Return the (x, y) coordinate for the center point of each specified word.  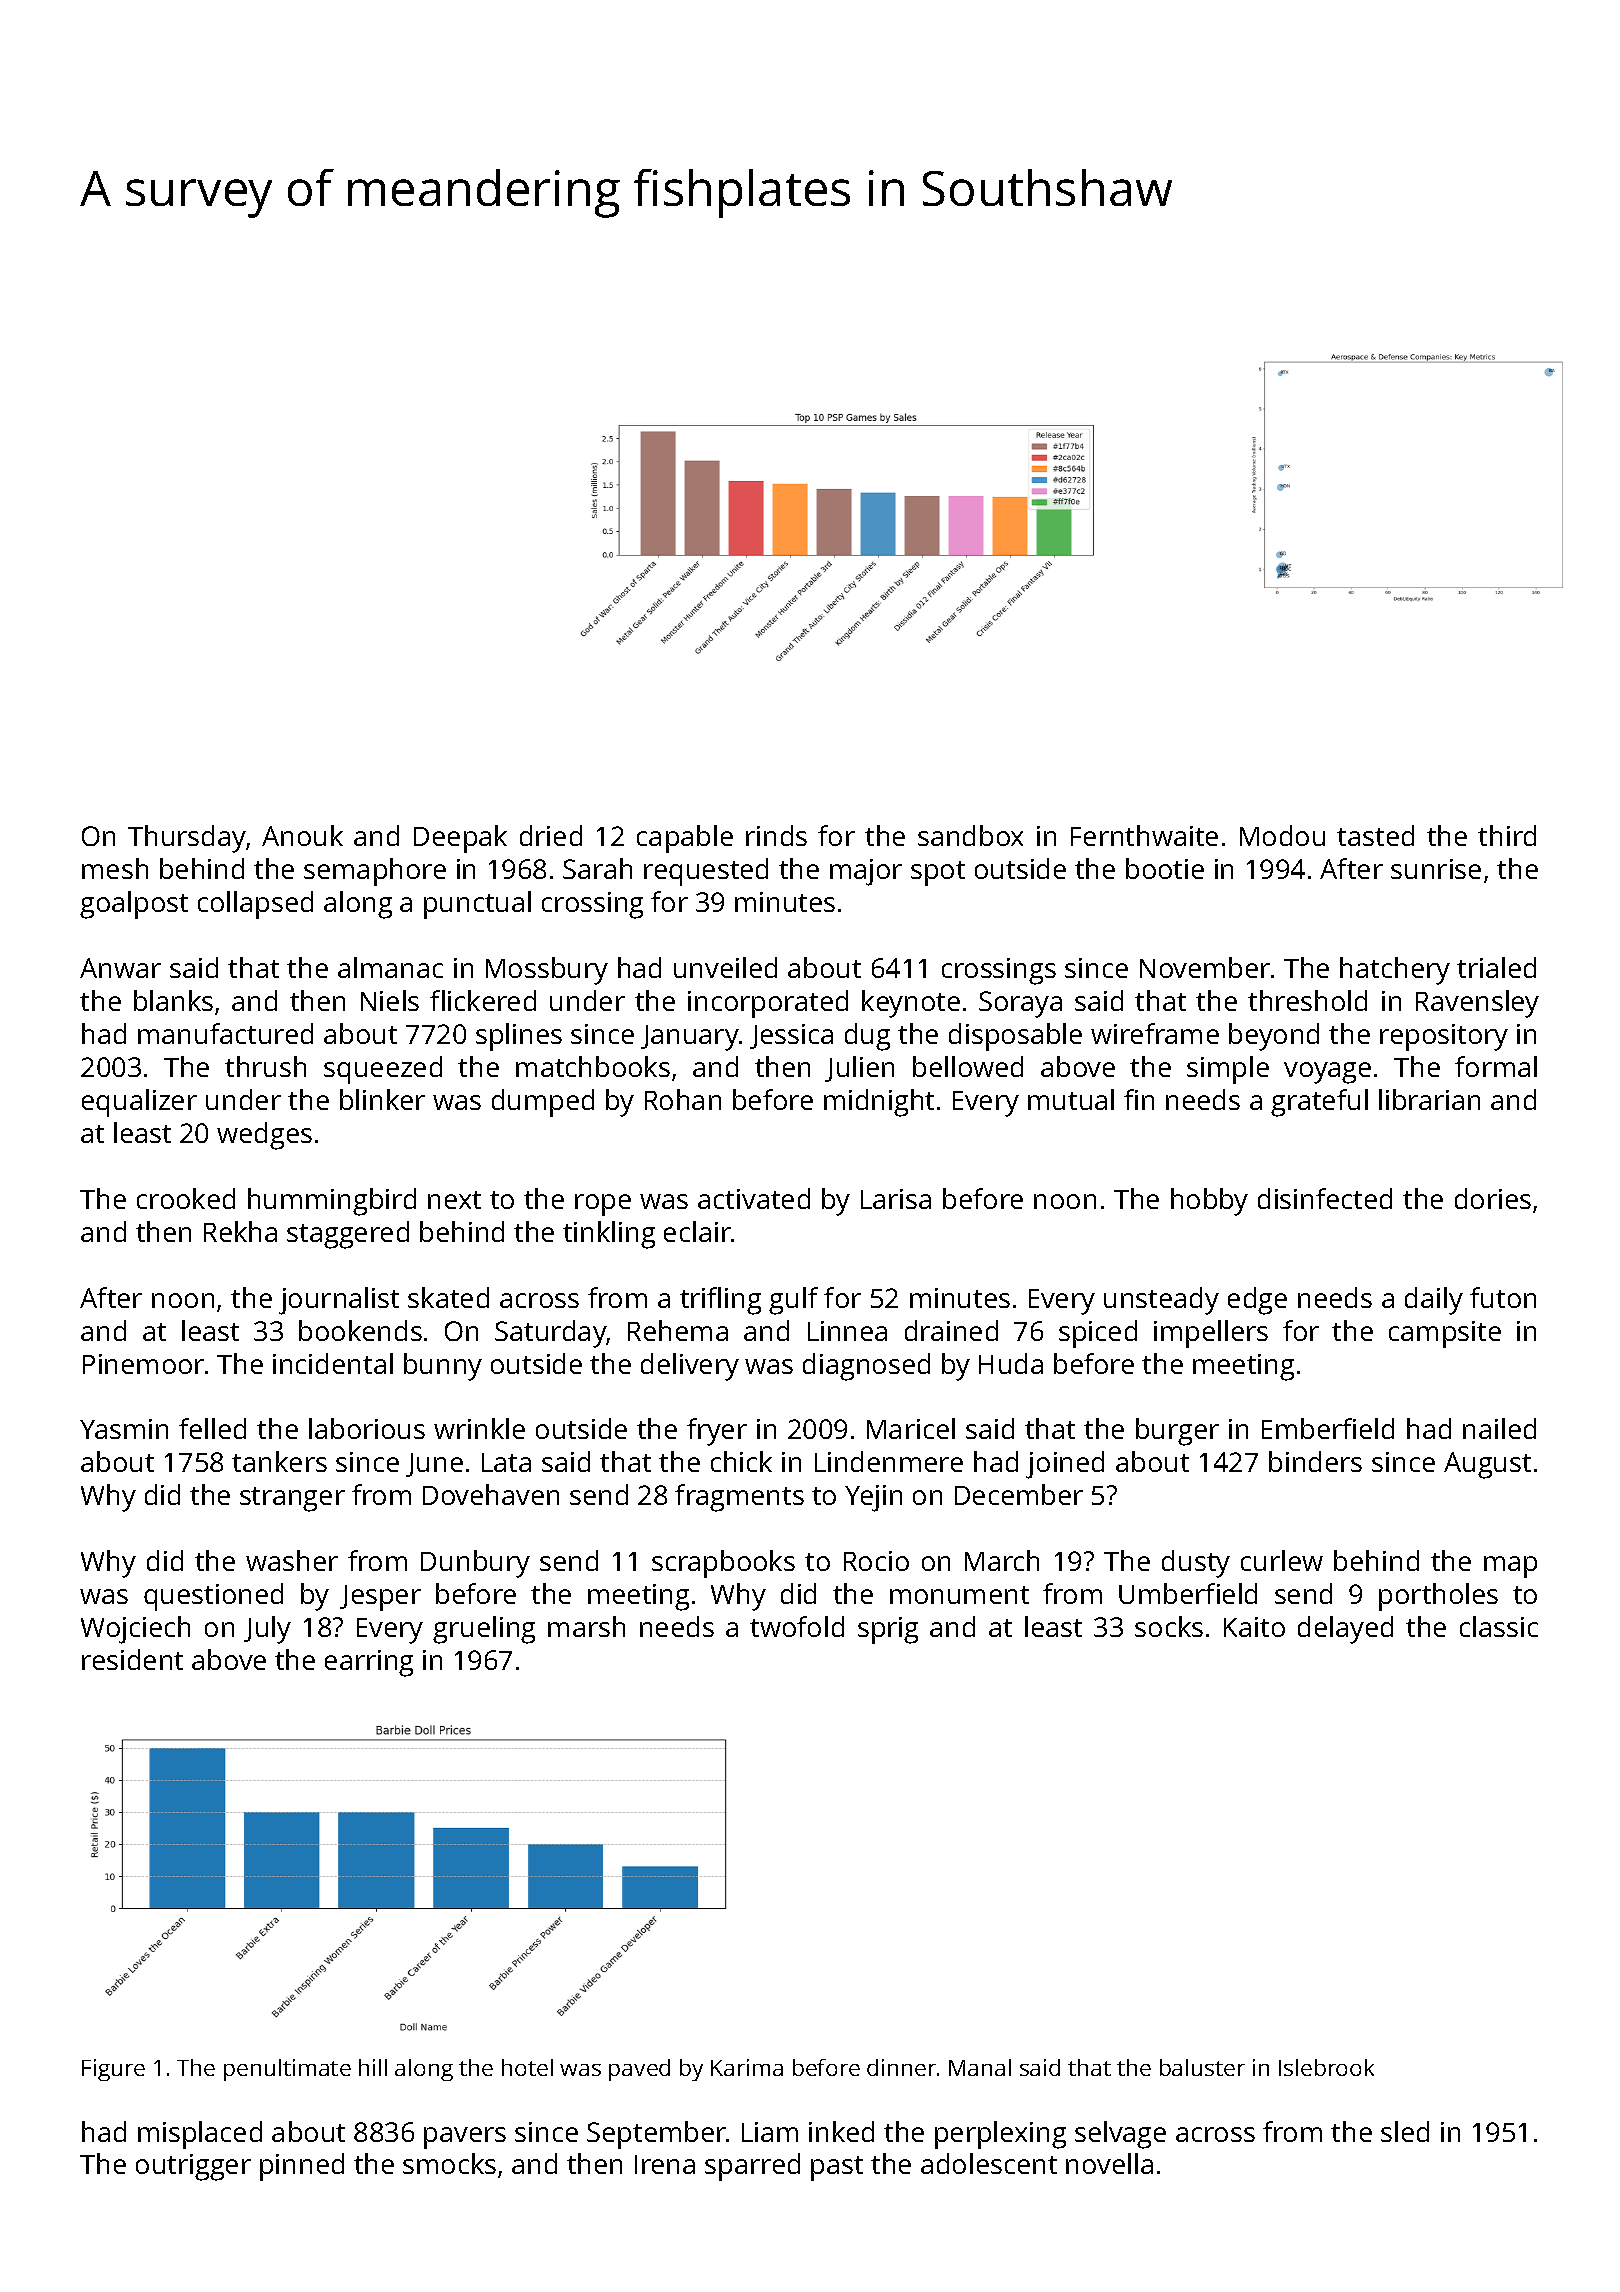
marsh (586, 1626)
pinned (302, 2167)
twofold (797, 1626)
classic (1499, 1626)
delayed (1345, 1630)
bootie (1165, 868)
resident (132, 1659)
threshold (1307, 1000)
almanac (390, 967)
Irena (665, 2164)
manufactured (225, 1033)
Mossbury (547, 971)
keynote (911, 1004)
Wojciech (135, 1630)
